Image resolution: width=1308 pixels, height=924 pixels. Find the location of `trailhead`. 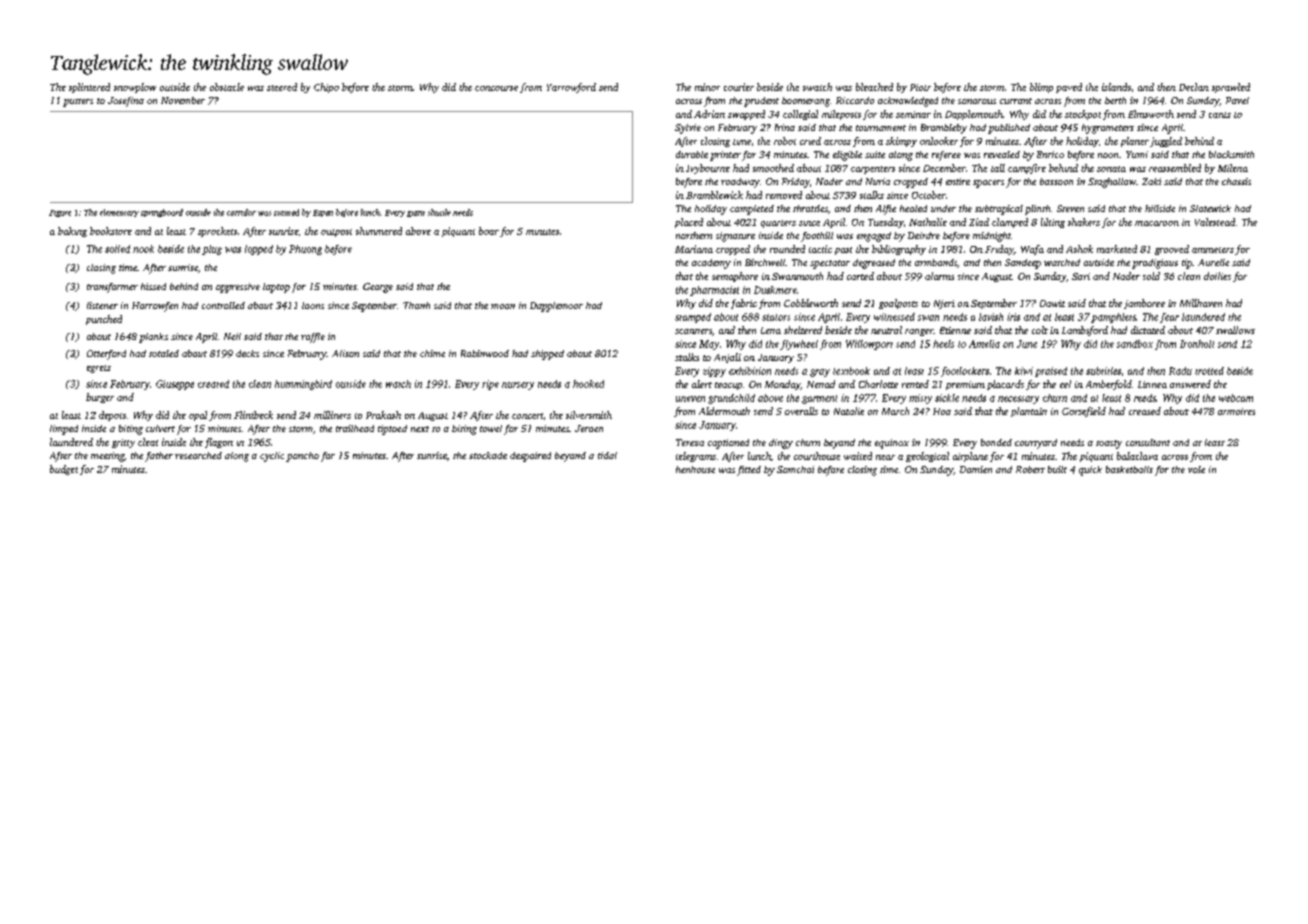

trailhead is located at coordinates (355, 428).
